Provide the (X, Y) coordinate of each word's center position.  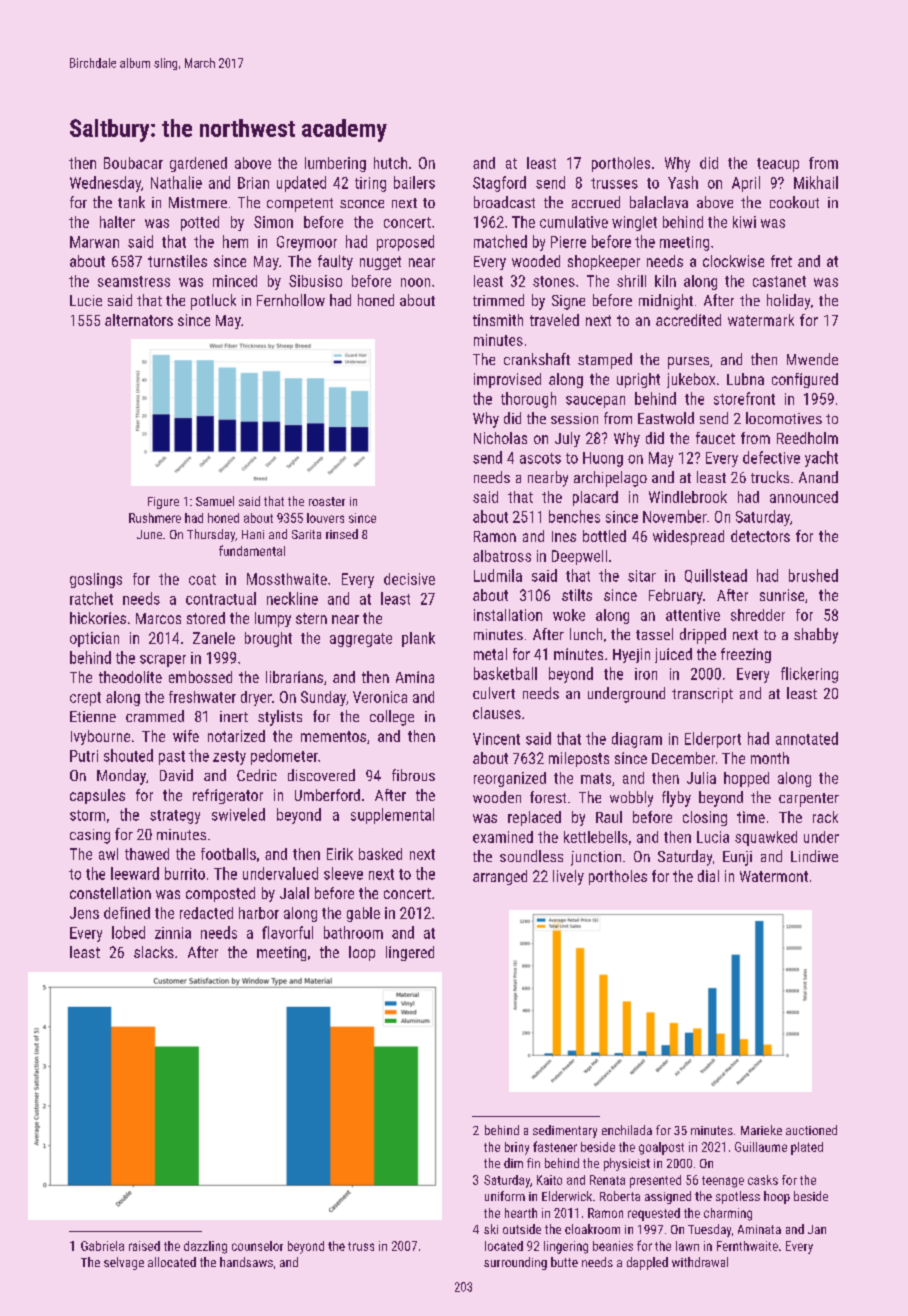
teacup (778, 165)
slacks (154, 952)
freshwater (202, 697)
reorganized (510, 779)
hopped (746, 779)
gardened (198, 164)
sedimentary (565, 1131)
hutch (390, 163)
